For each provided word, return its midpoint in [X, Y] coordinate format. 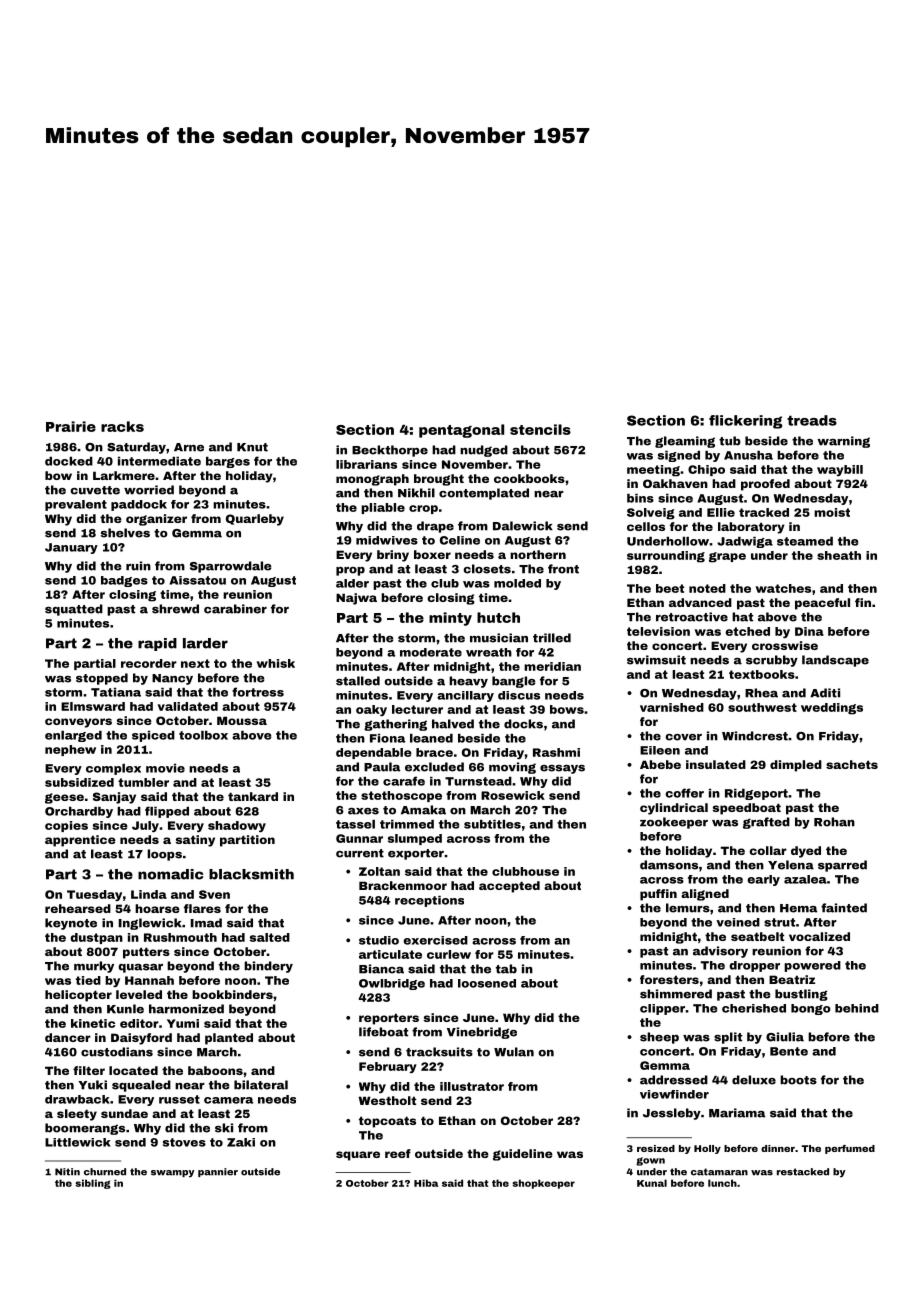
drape [435, 527]
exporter [416, 854]
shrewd [175, 609]
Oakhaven [675, 483]
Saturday [136, 448]
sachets [852, 764]
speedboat [746, 809]
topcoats [387, 1122]
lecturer [417, 709]
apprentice [80, 841]
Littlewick [78, 1142]
